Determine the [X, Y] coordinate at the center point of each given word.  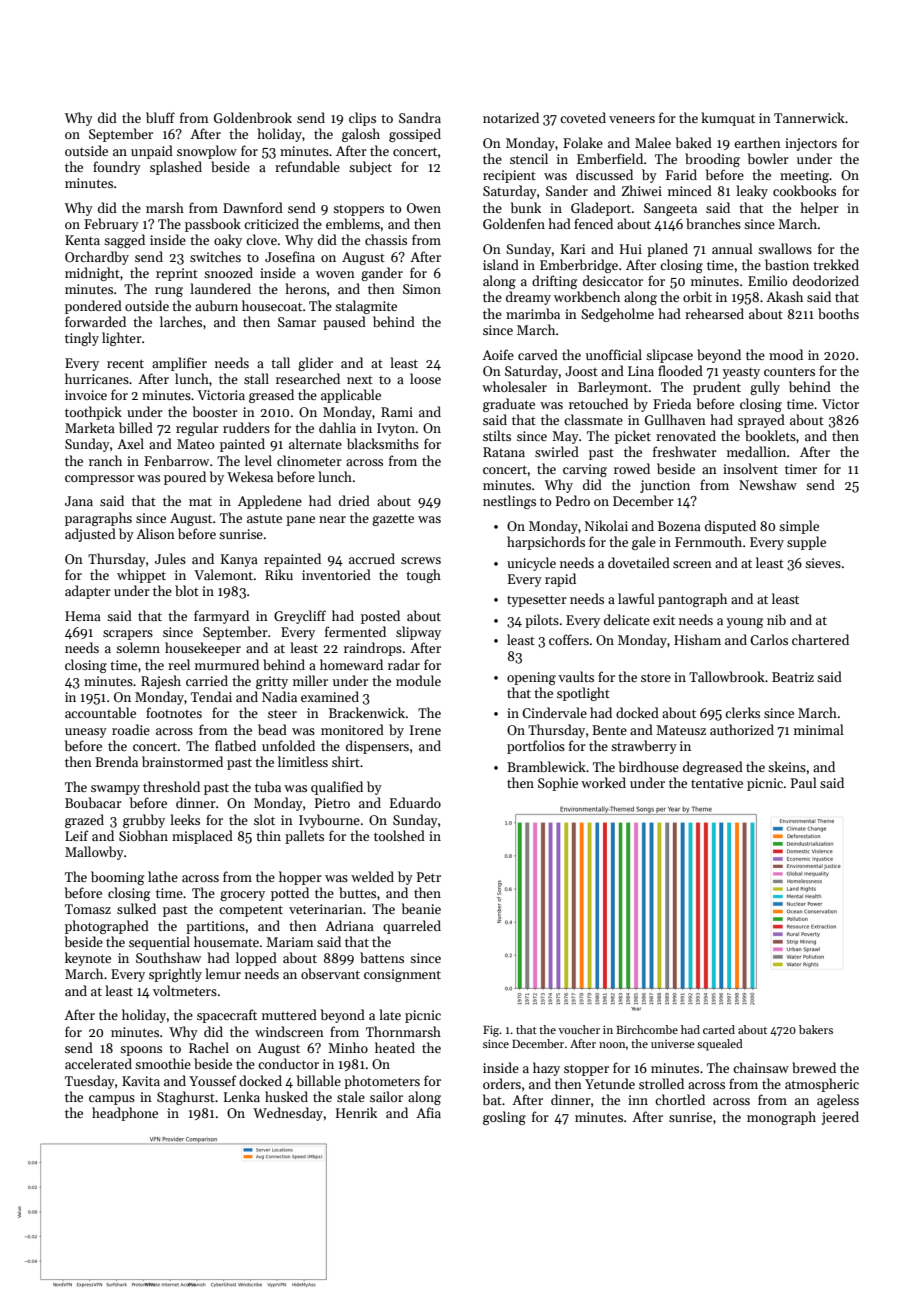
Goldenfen [514, 223]
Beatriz [793, 677]
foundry [117, 168]
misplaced [202, 837]
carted [719, 1029]
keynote [88, 959]
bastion [787, 264]
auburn [216, 305]
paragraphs [98, 519]
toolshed [399, 835]
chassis [386, 239]
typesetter [537, 601]
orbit [697, 296]
